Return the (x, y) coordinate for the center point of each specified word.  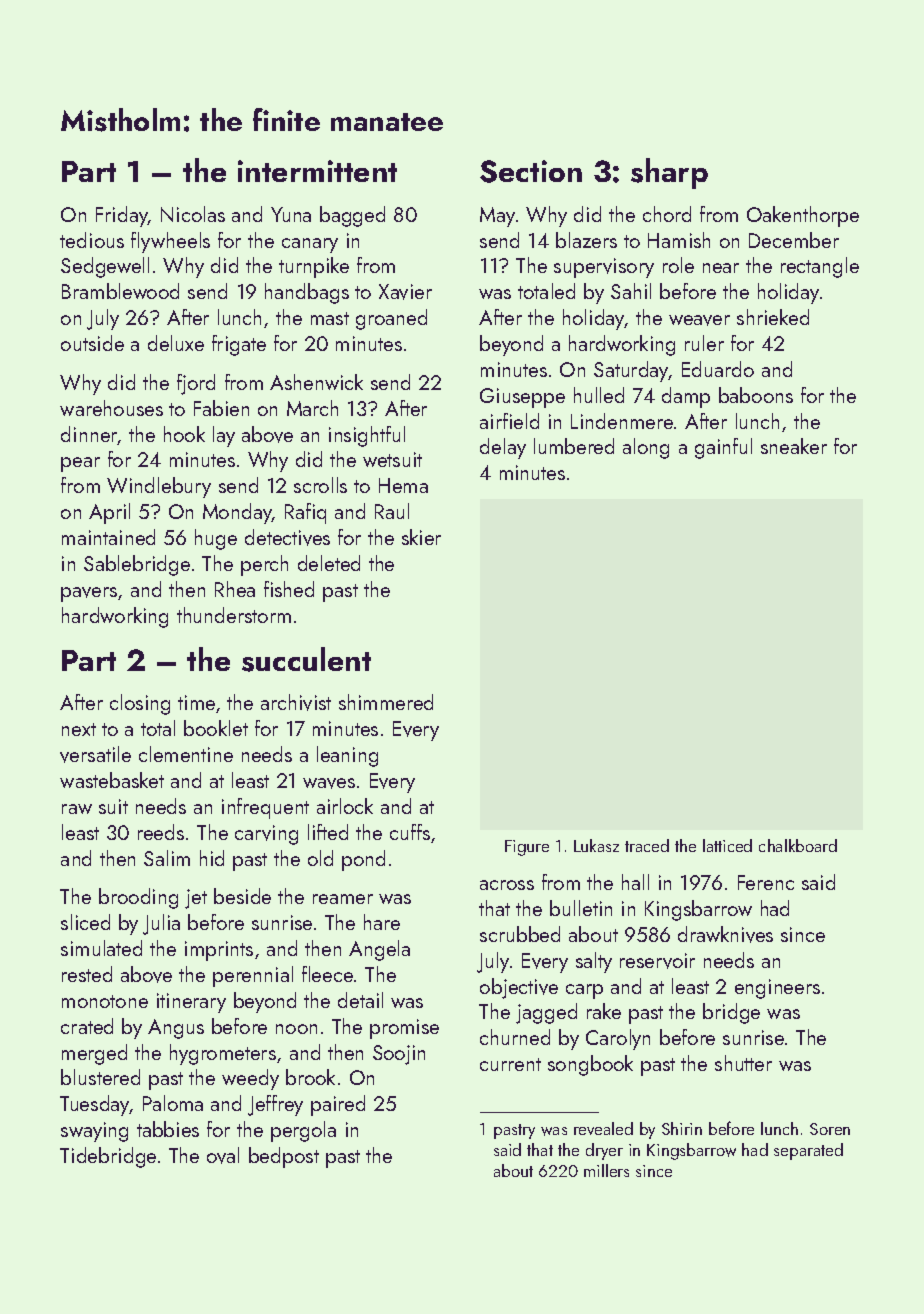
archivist (296, 702)
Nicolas (193, 214)
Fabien (221, 408)
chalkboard (798, 845)
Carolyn (618, 1039)
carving (266, 835)
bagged (352, 216)
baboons (756, 395)
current (510, 1064)
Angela (379, 950)
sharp (669, 173)
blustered (100, 1077)
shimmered (386, 702)
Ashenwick (316, 382)
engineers (777, 989)
